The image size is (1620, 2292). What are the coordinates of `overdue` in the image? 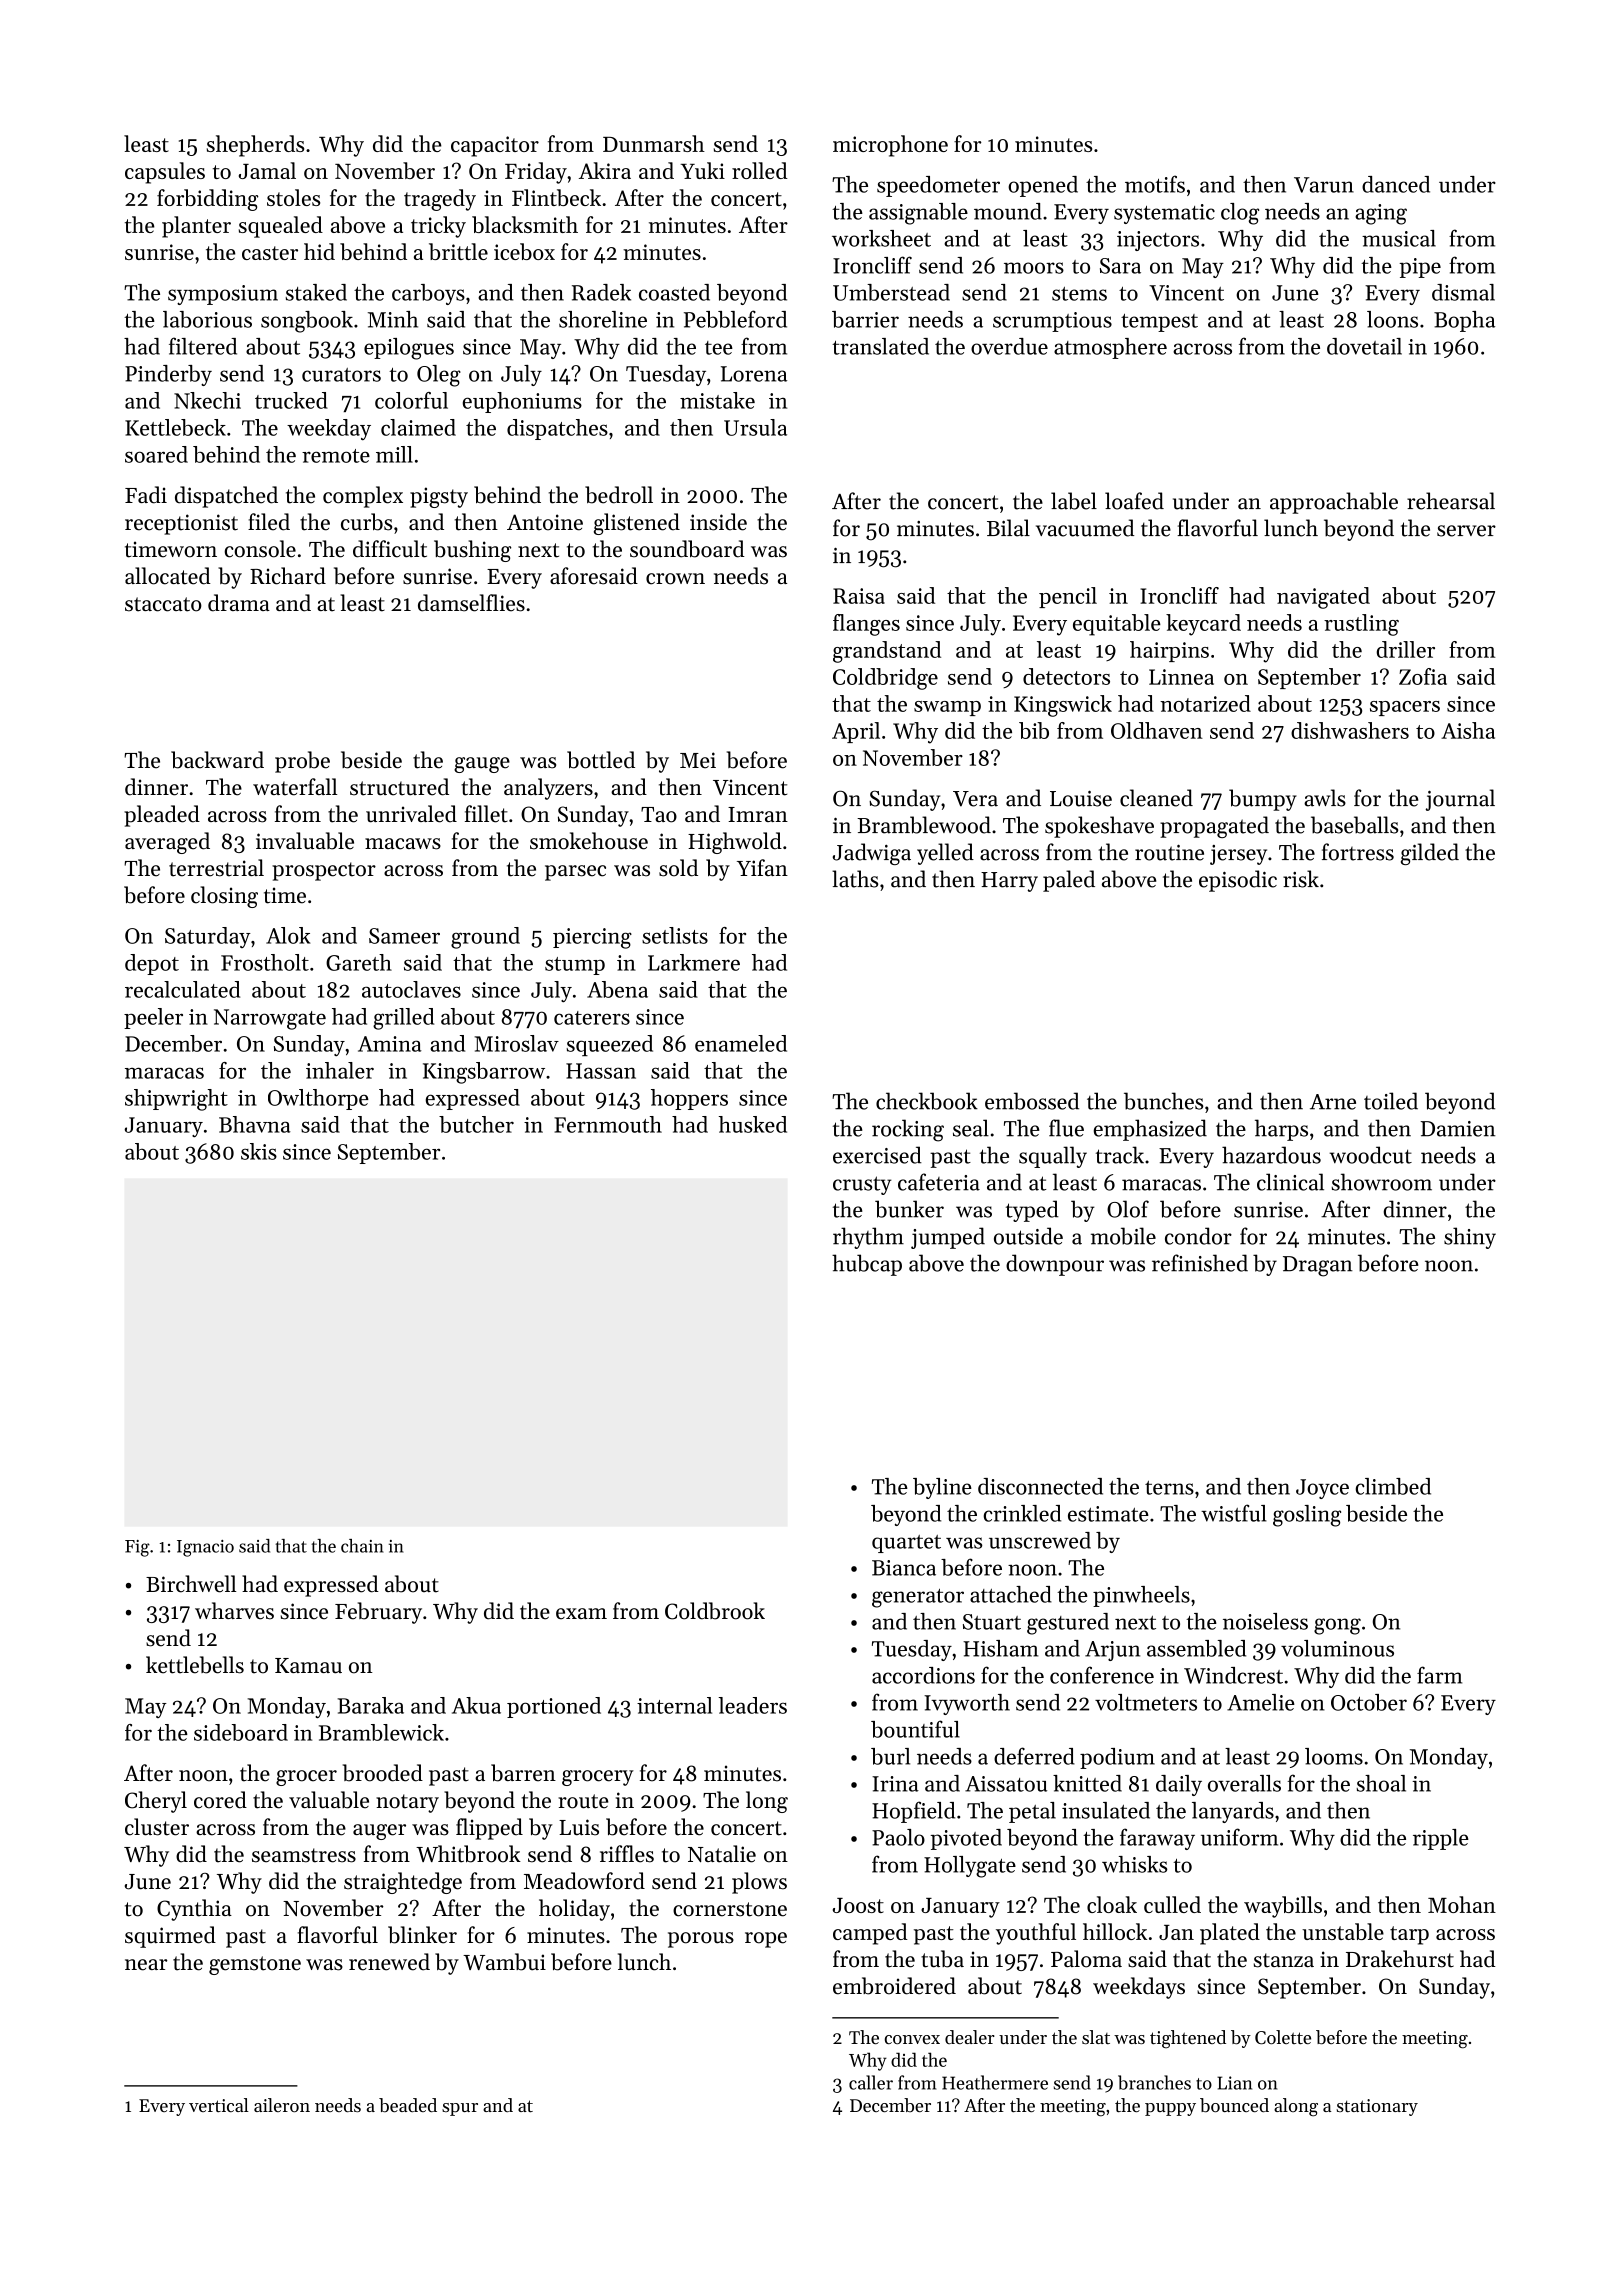 It's located at (1009, 346).
